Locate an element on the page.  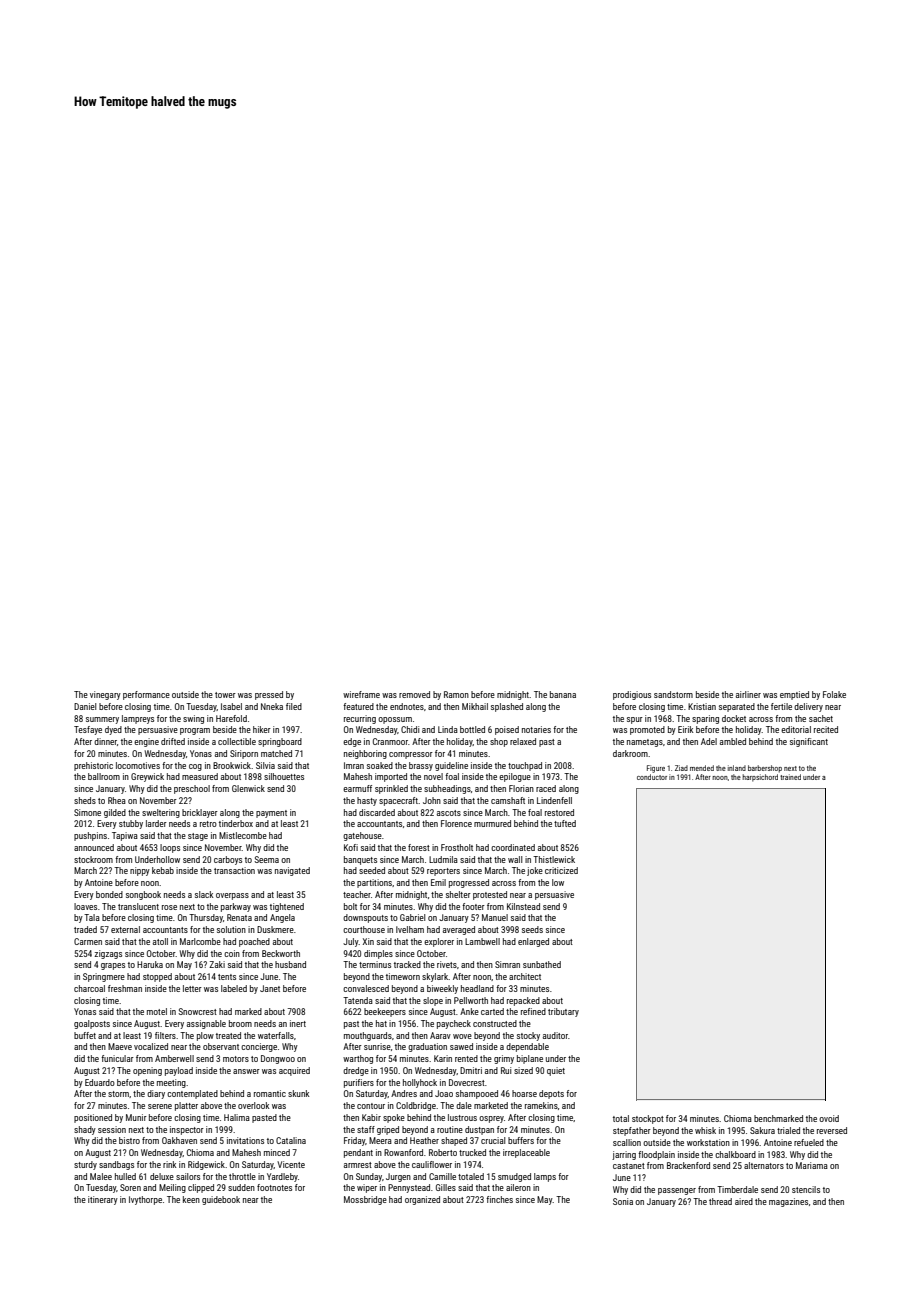
Nneka is located at coordinates (272, 706).
